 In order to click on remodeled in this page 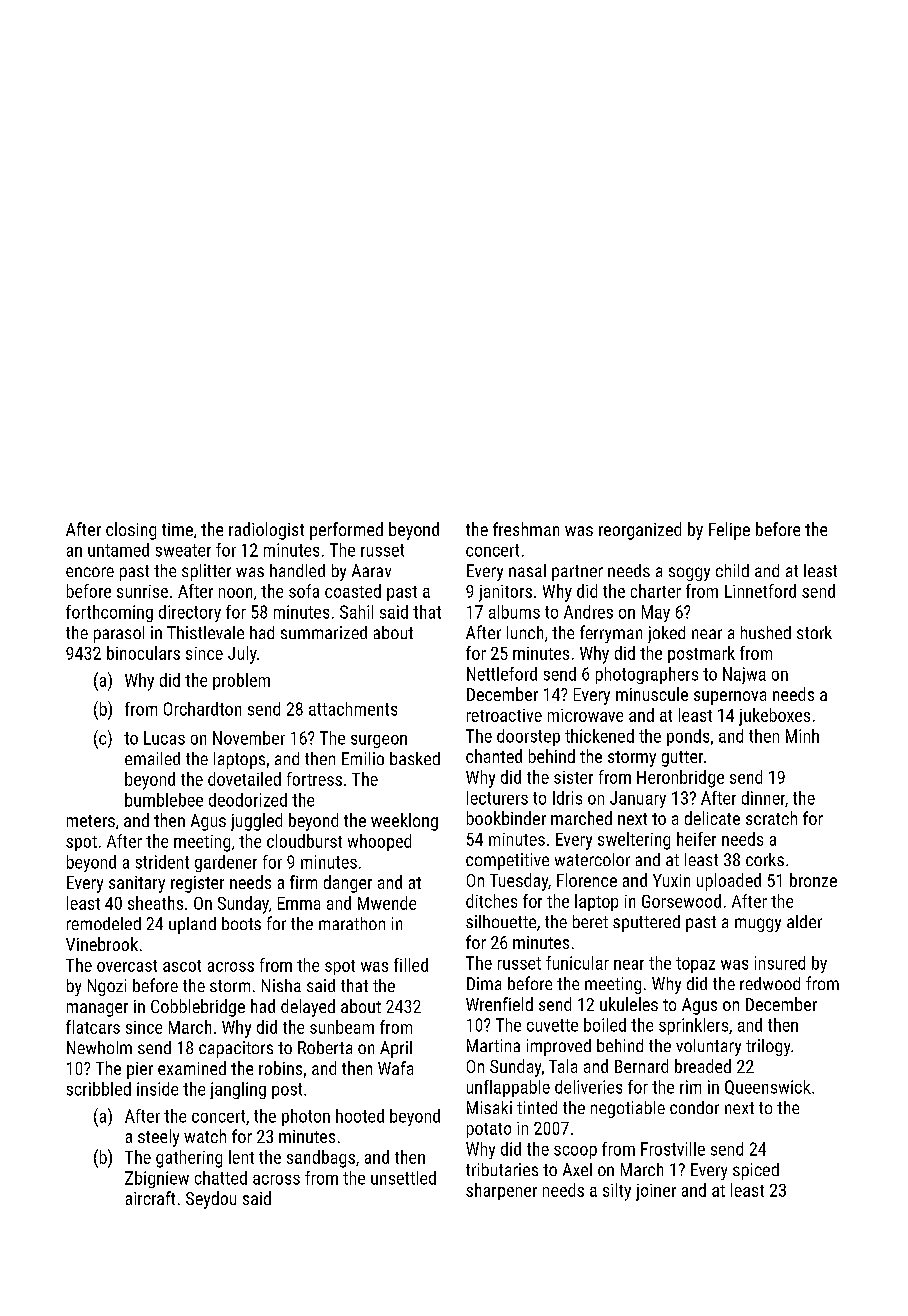, I will do `click(104, 923)`.
